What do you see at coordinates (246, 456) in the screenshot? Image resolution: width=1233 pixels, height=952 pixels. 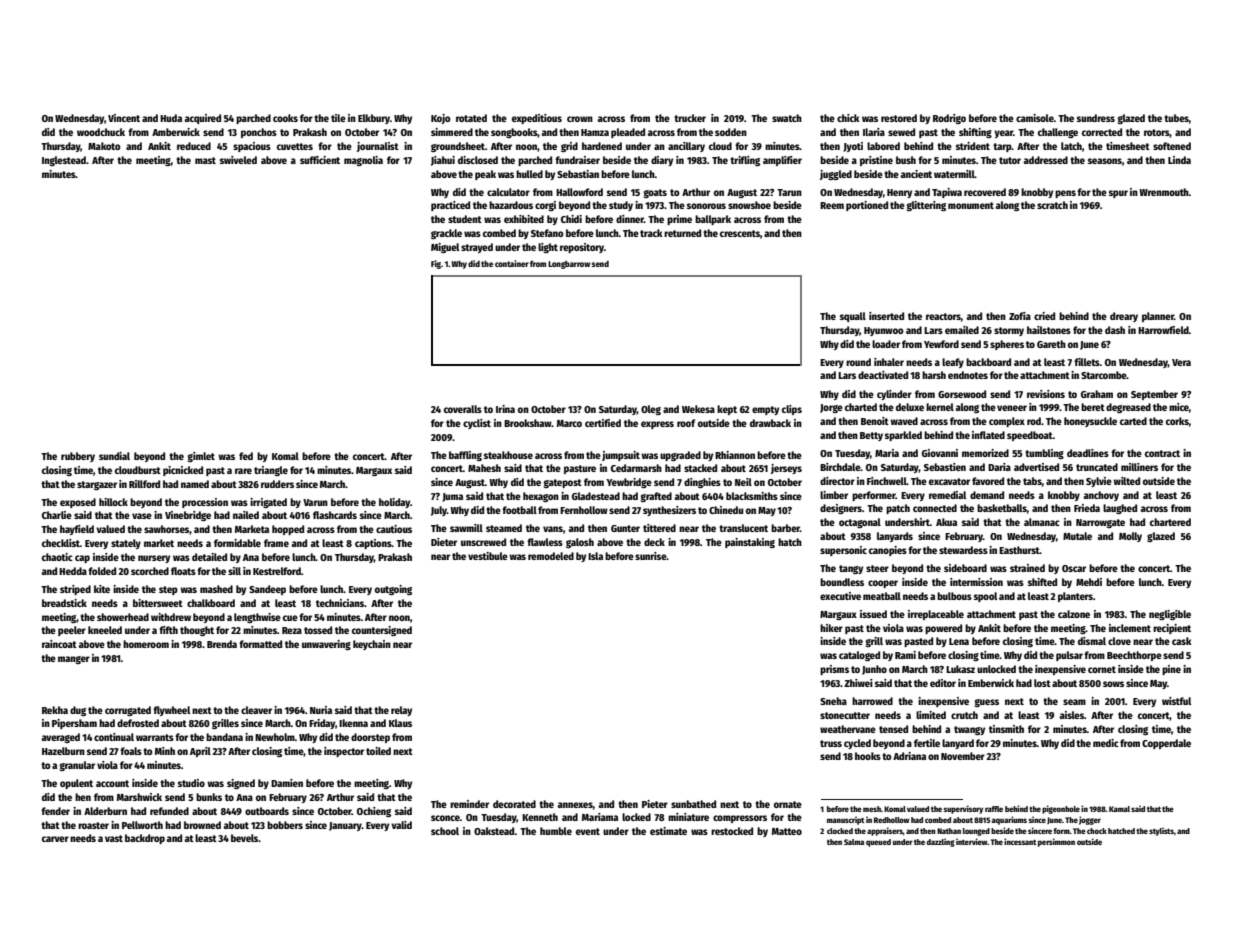 I see `fed` at bounding box center [246, 456].
